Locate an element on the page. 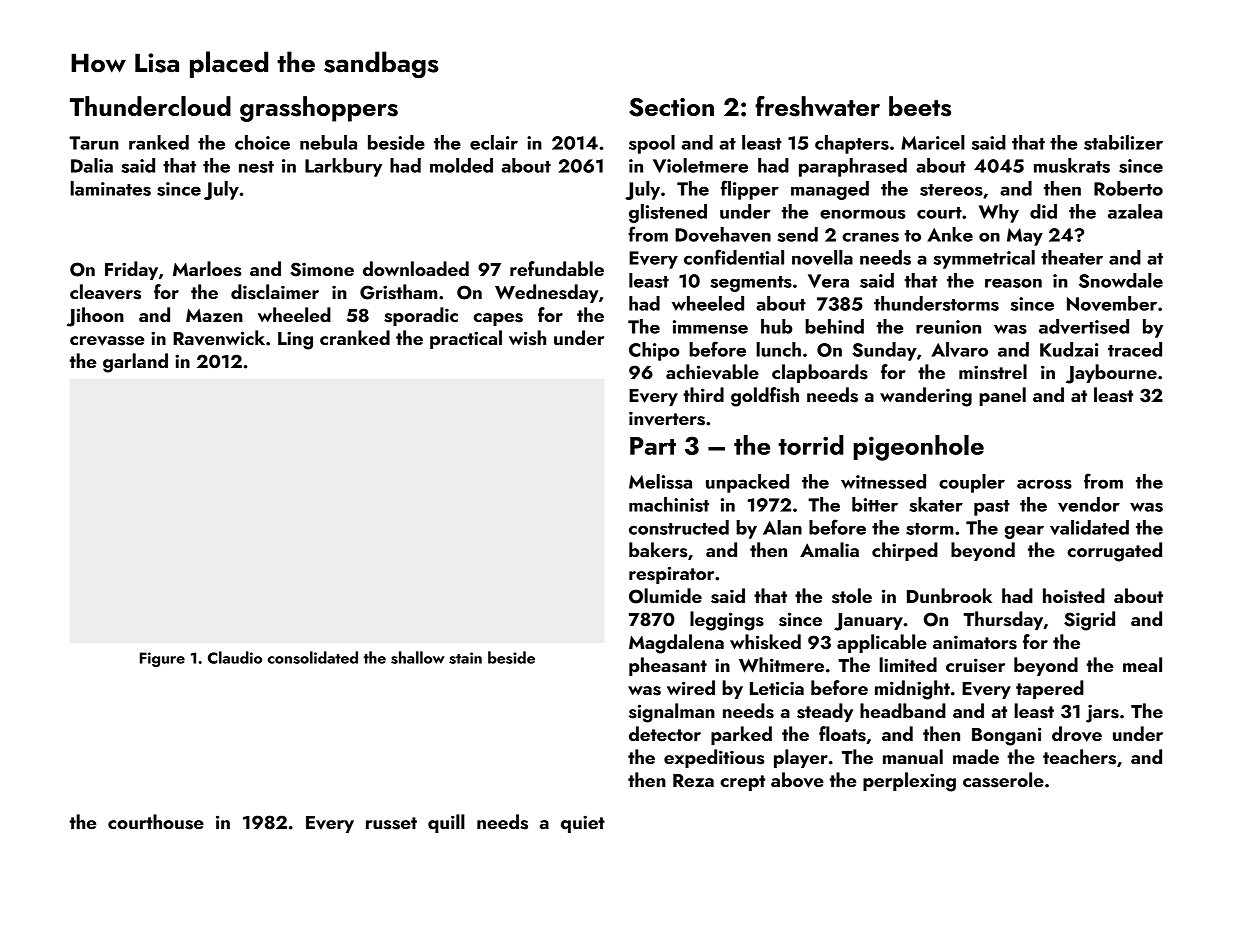 Image resolution: width=1233 pixels, height=952 pixels. beets is located at coordinates (920, 106).
